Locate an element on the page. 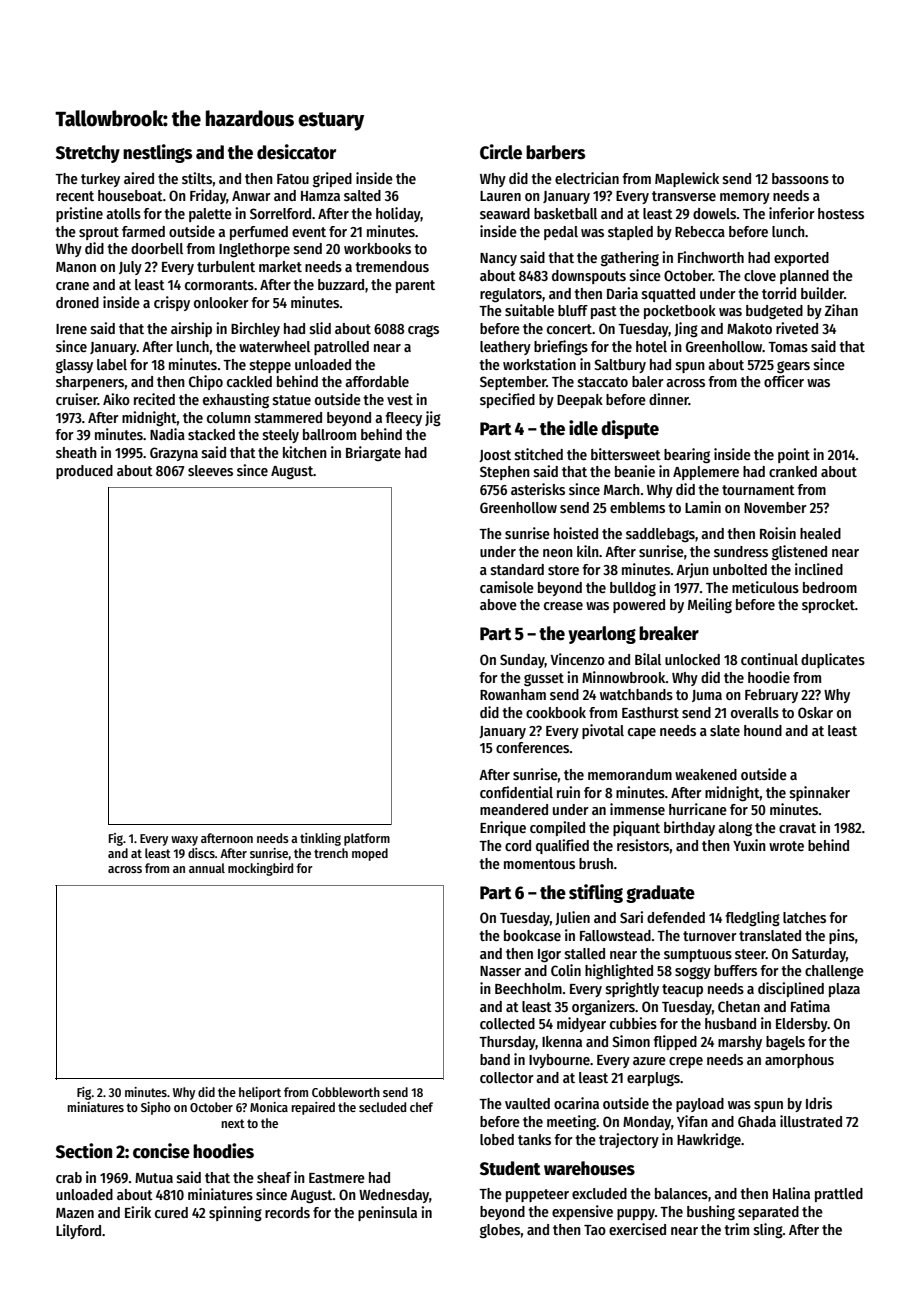  globes is located at coordinates (500, 1231).
